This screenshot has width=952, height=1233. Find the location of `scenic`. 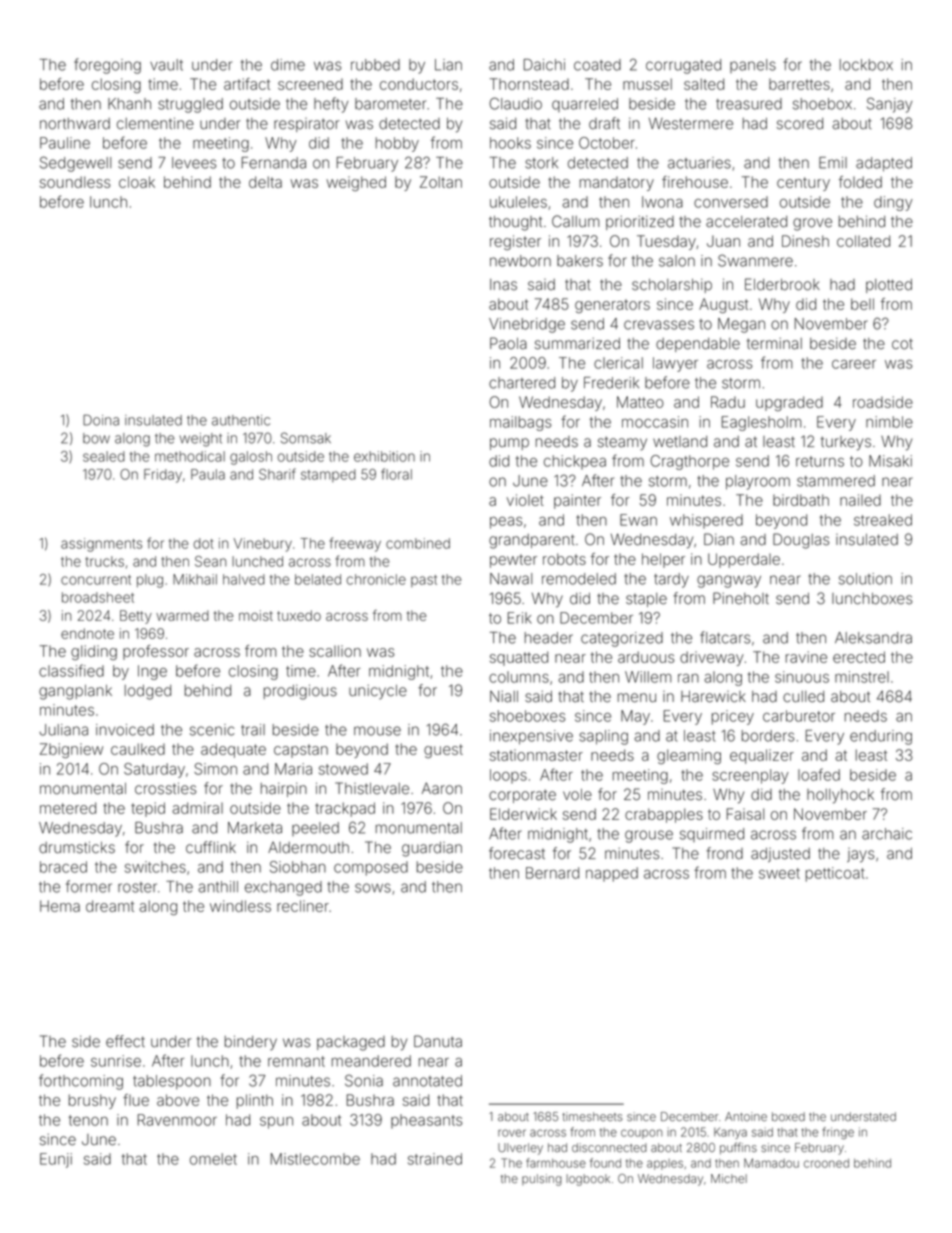

scenic is located at coordinates (212, 730).
